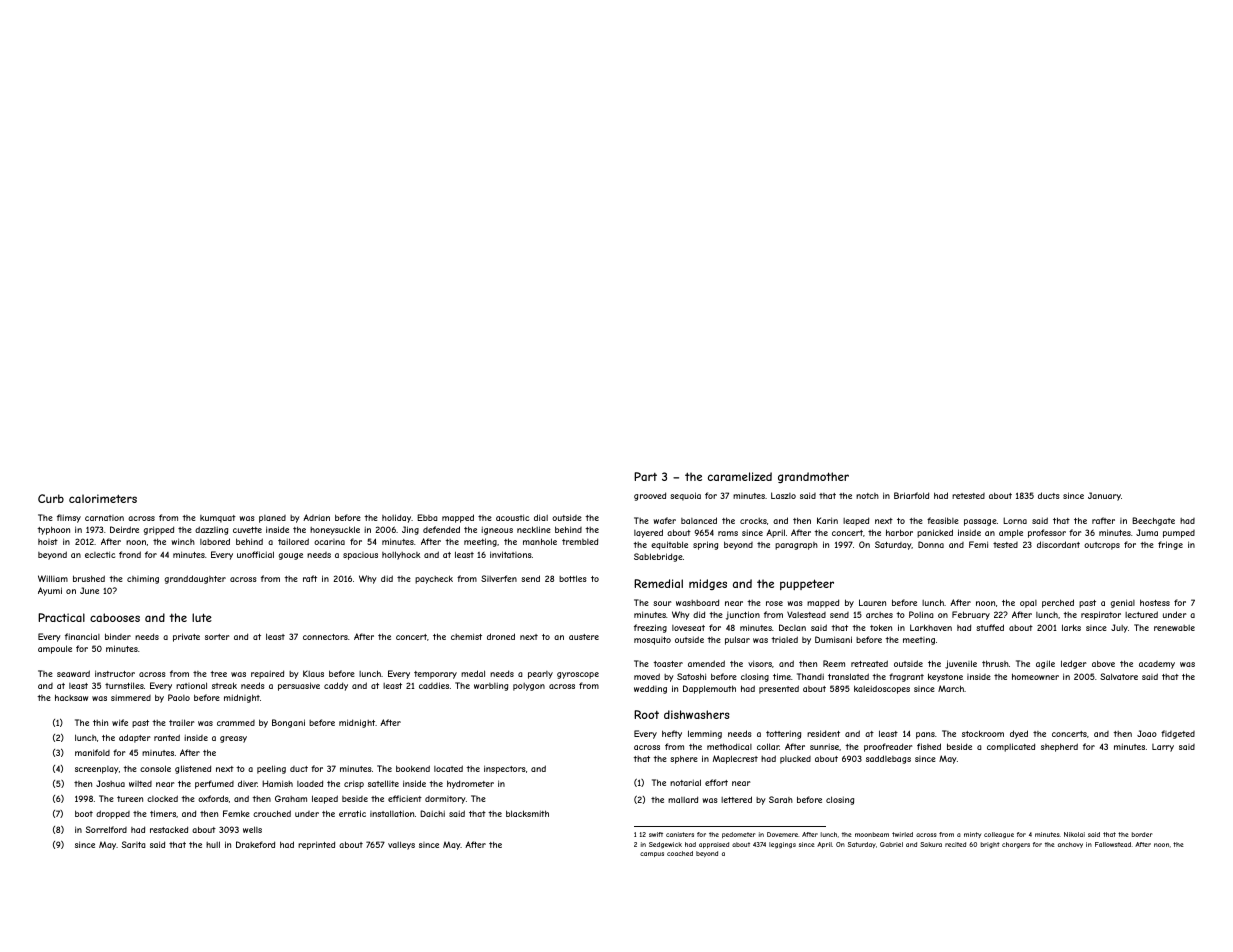  Describe the element at coordinates (716, 782) in the screenshot. I see `effort` at that location.
